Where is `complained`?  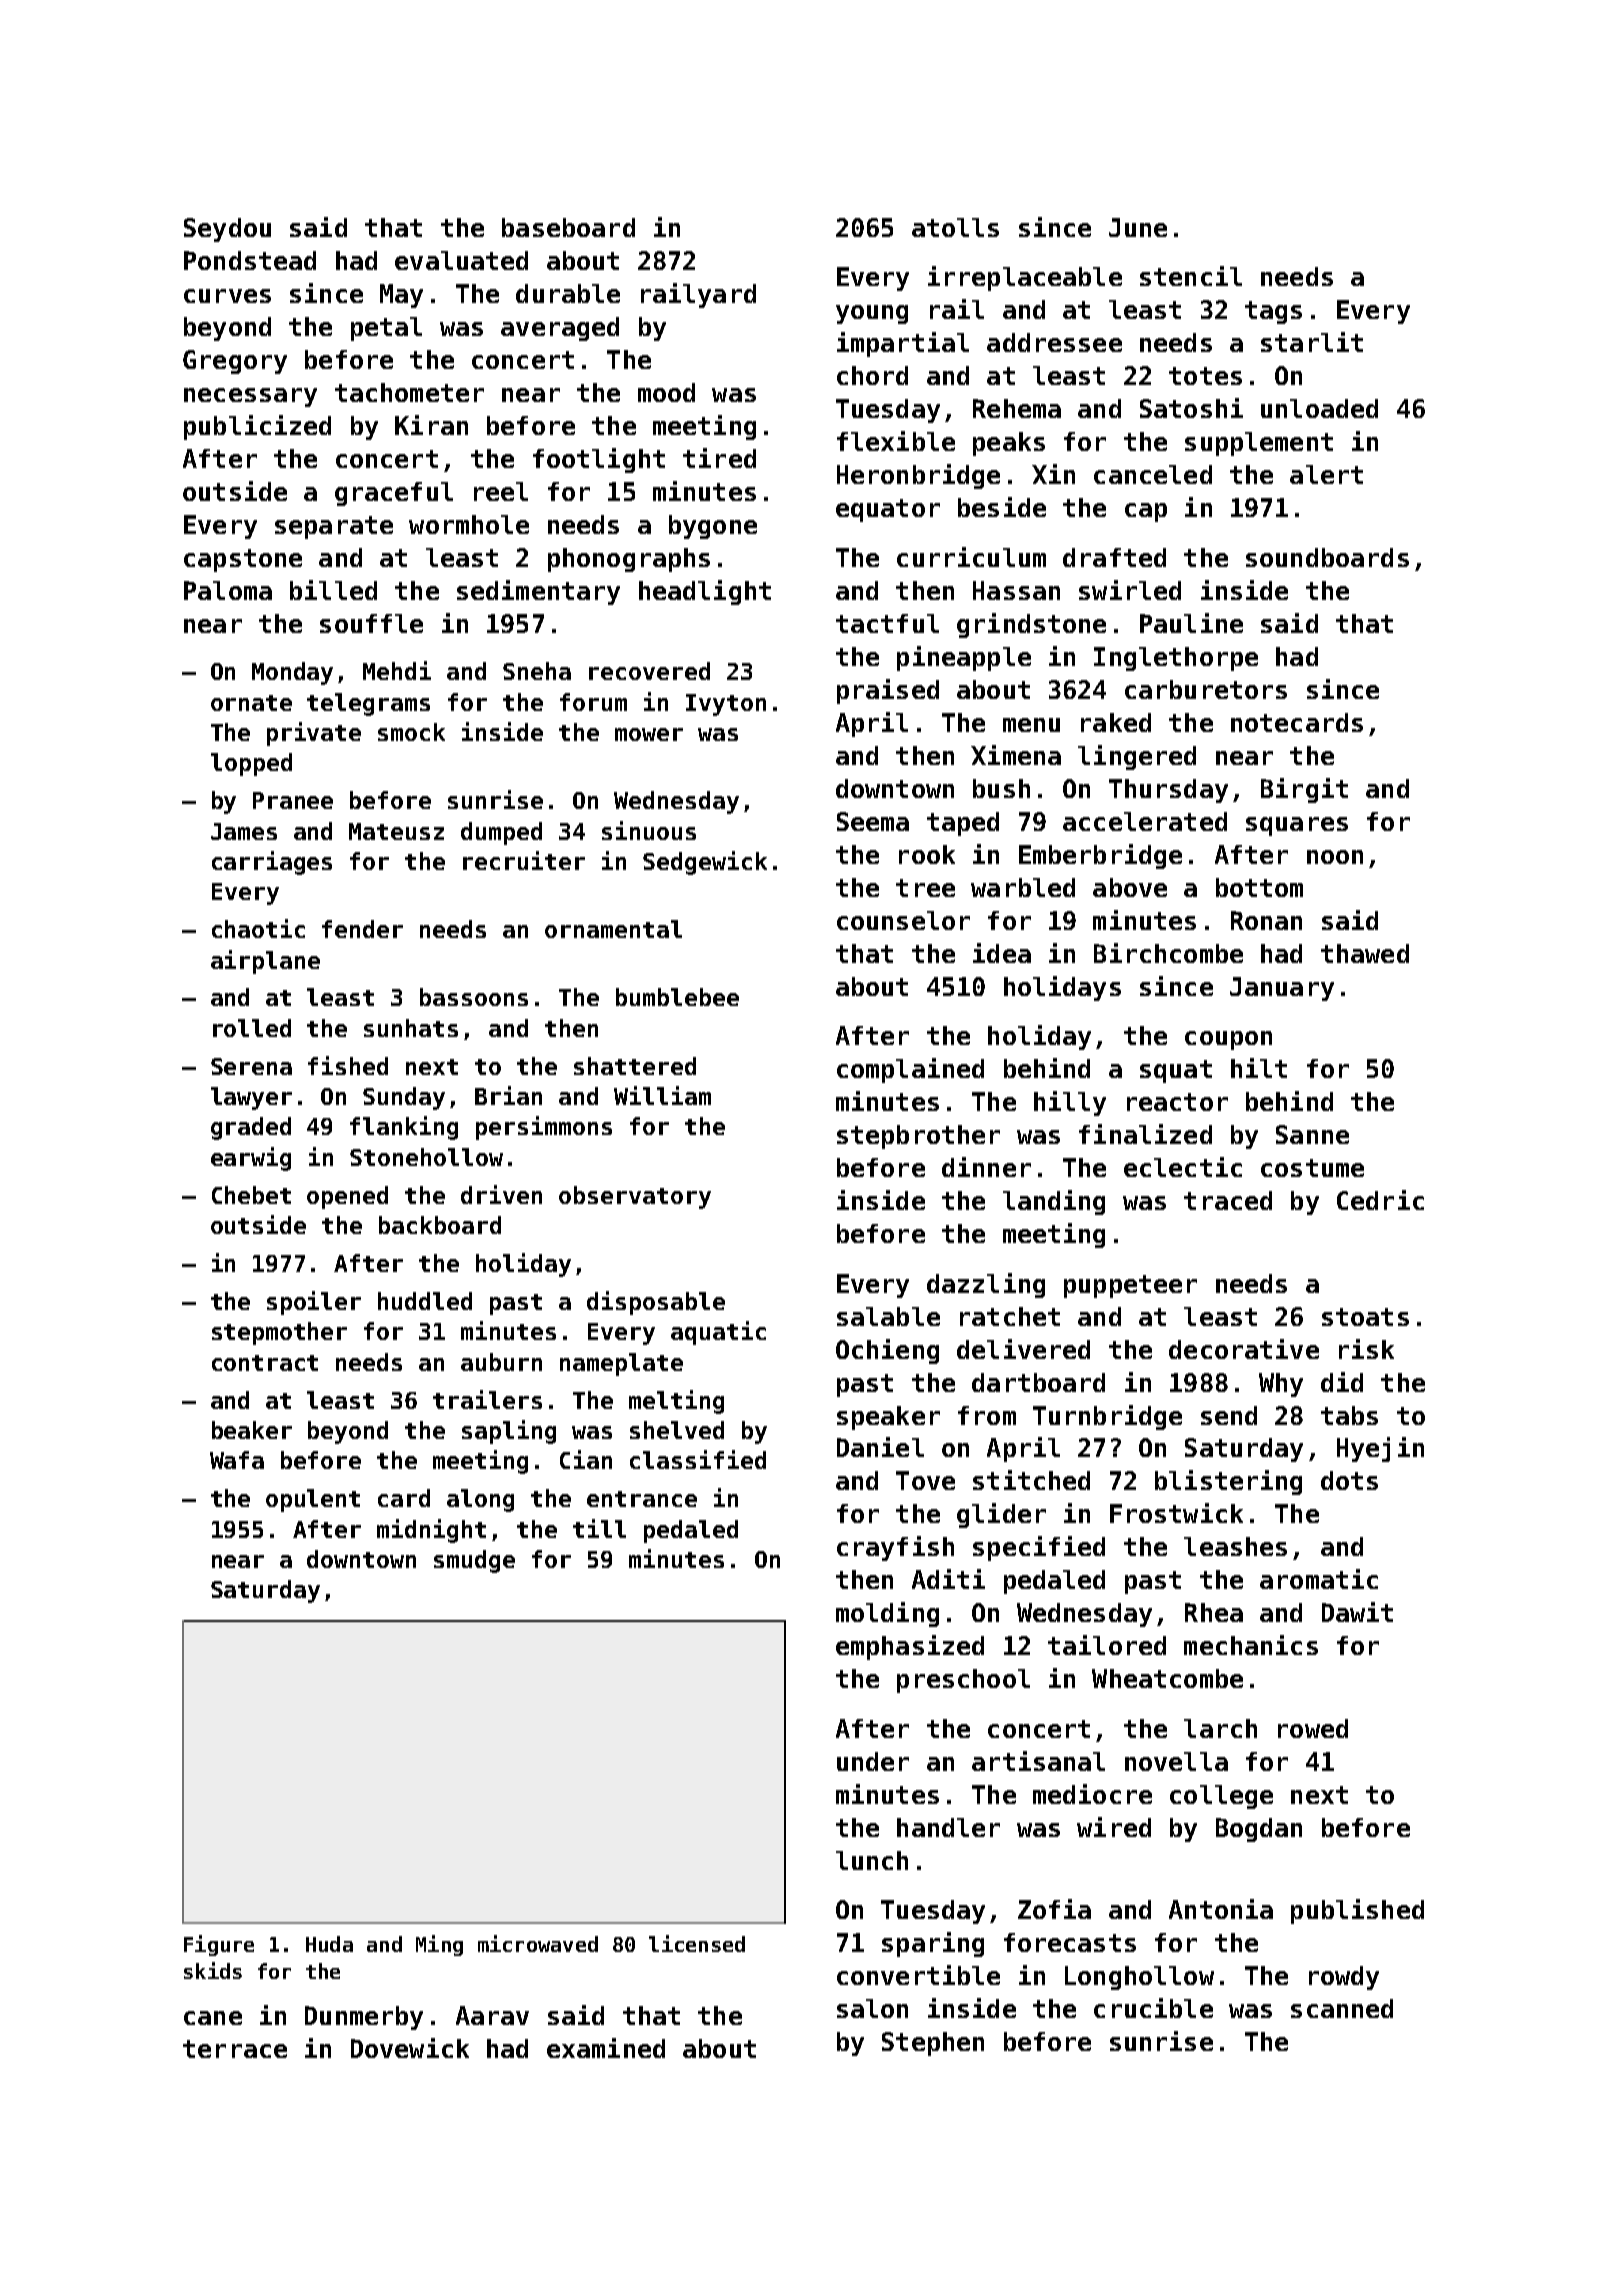
complained is located at coordinates (910, 1070).
